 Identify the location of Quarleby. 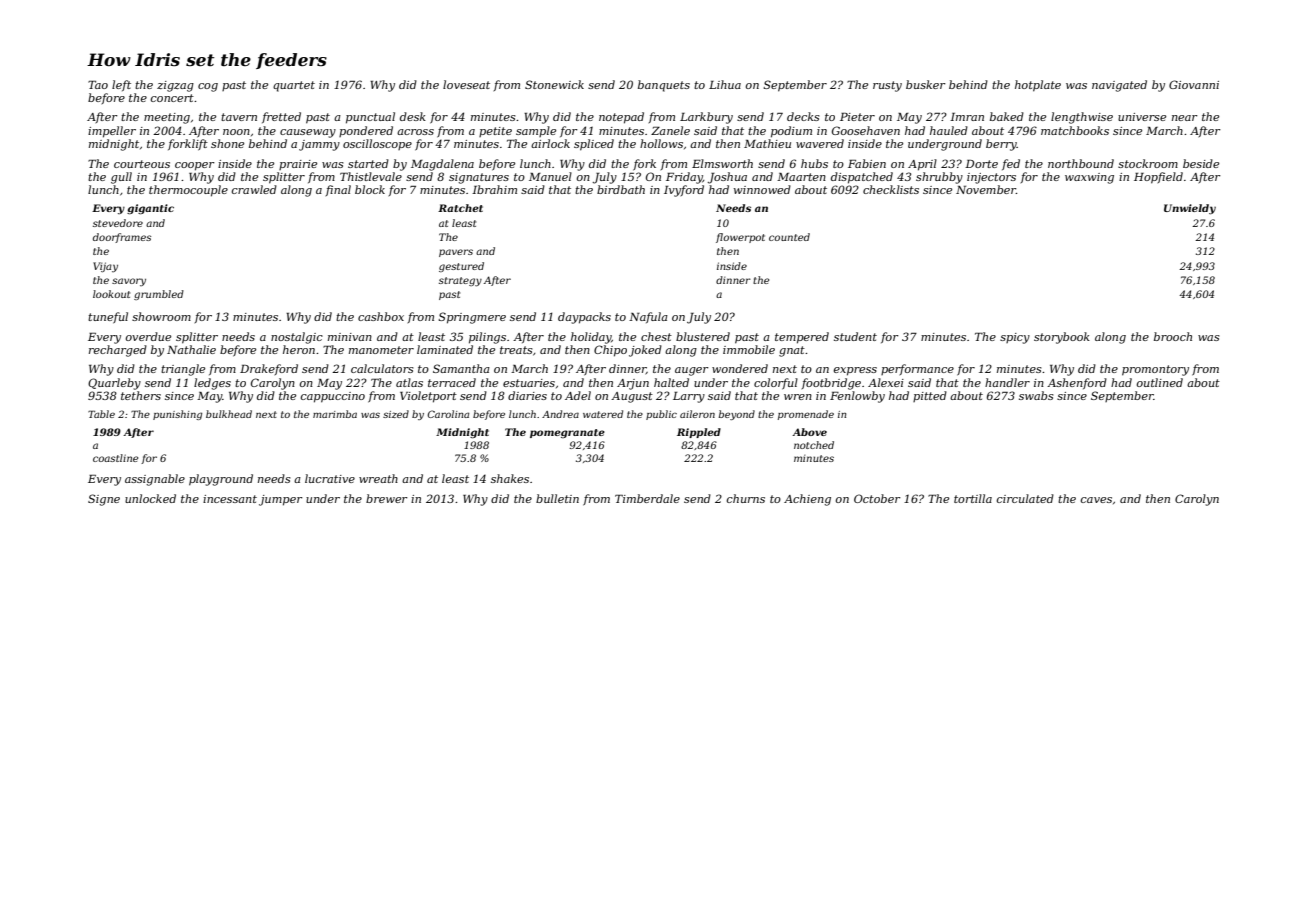
(114, 384).
